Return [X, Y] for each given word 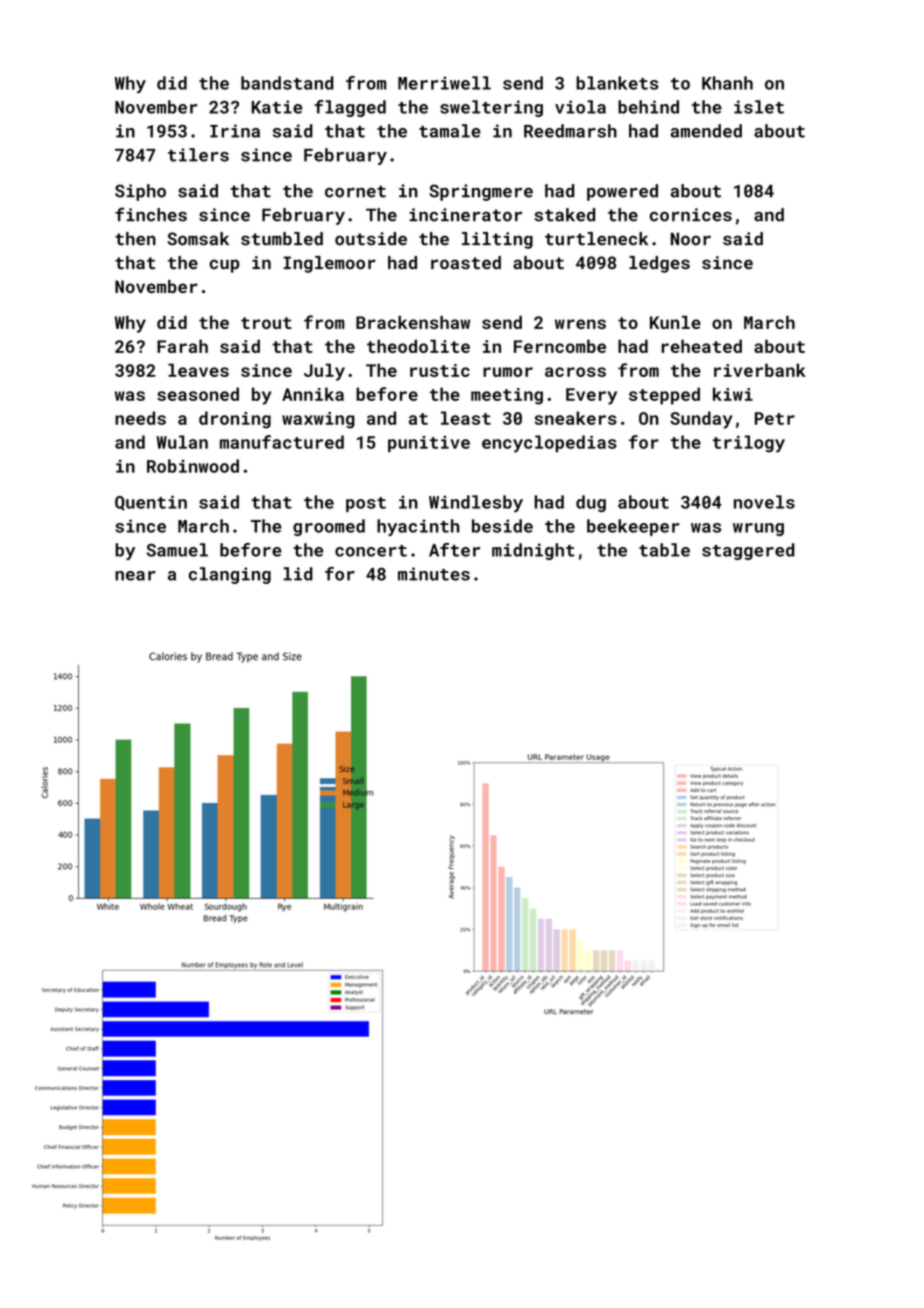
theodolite [418, 346]
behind [648, 107]
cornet [355, 191]
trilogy [748, 444]
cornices [691, 215]
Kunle [675, 322]
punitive [429, 444]
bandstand [287, 83]
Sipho [140, 192]
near [135, 576]
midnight [533, 551]
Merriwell [444, 83]
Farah [182, 346]
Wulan [182, 442]
